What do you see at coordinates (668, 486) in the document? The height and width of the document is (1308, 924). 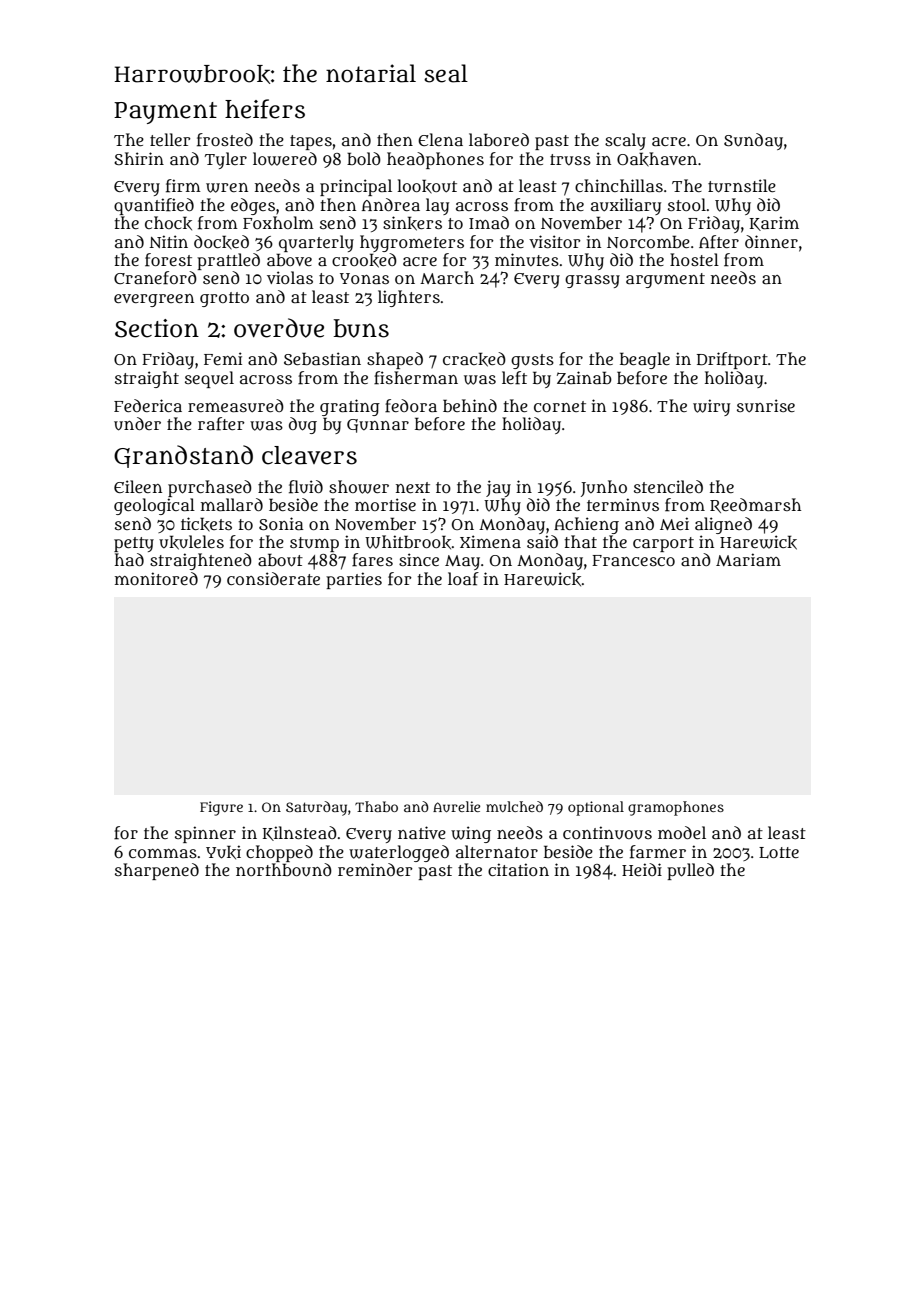 I see `stenciled` at bounding box center [668, 486].
